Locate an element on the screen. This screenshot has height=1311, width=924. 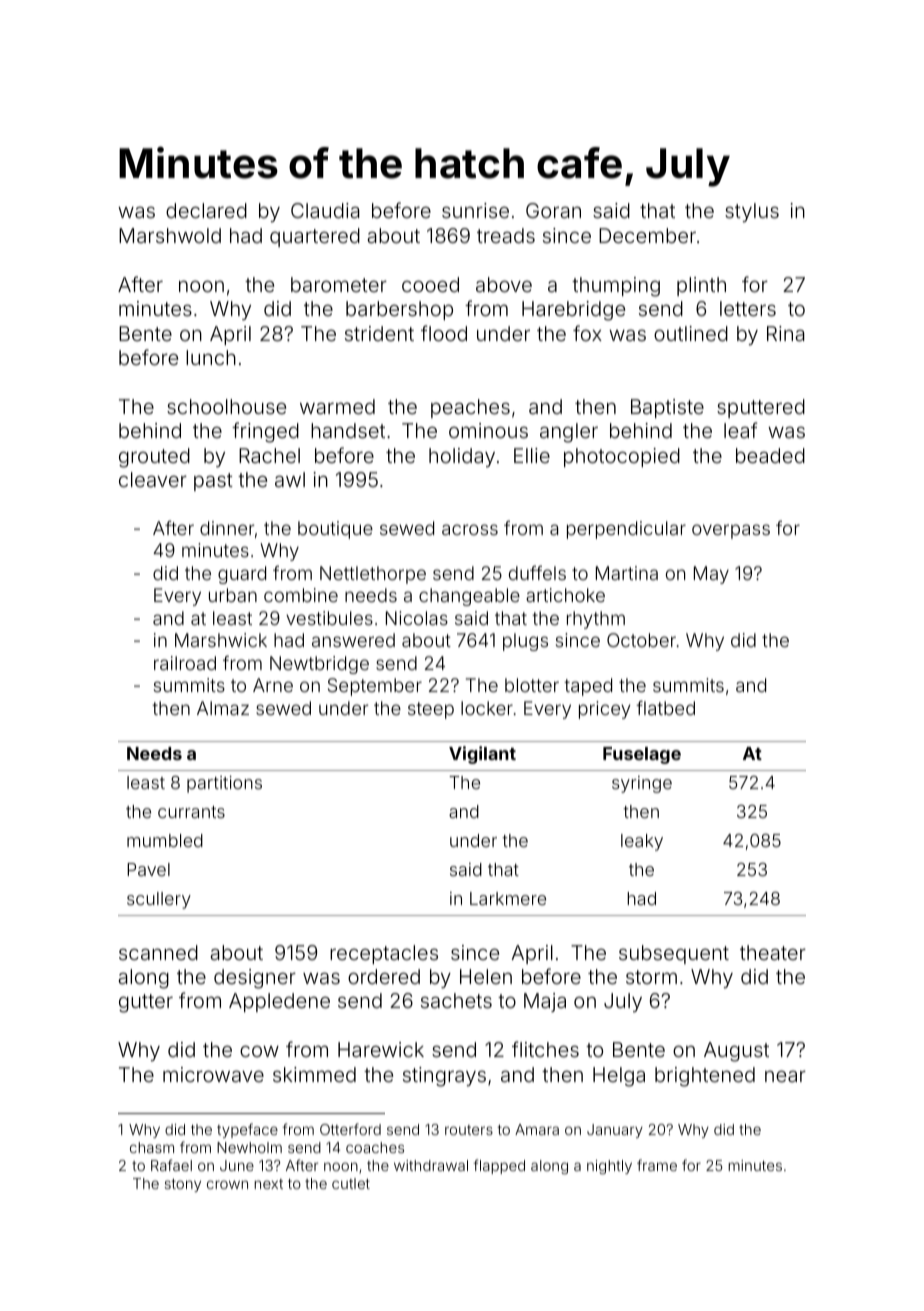
Helga is located at coordinates (619, 1077).
